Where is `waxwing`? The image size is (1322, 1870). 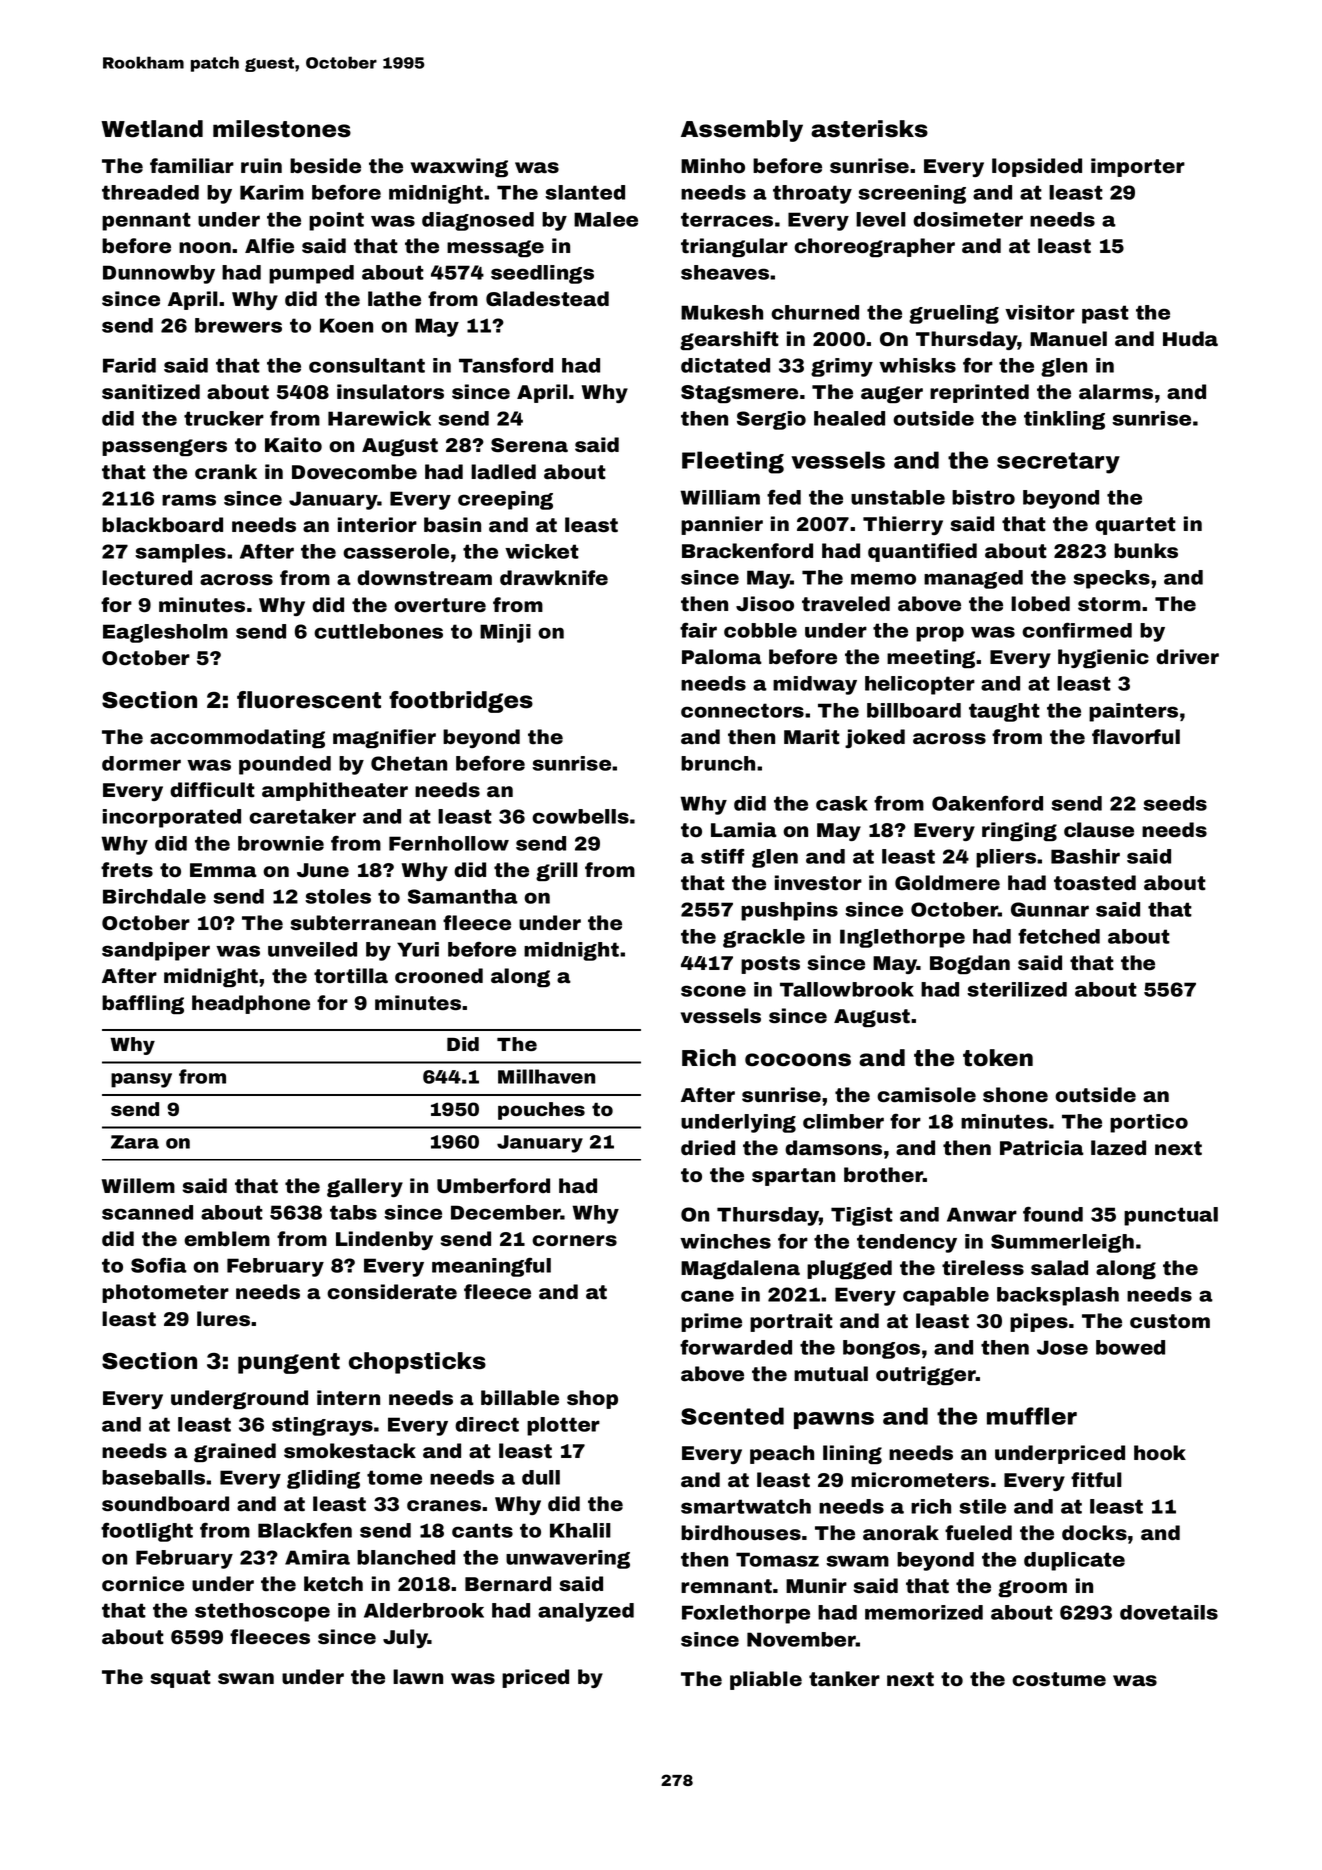
waxwing is located at coordinates (459, 167).
